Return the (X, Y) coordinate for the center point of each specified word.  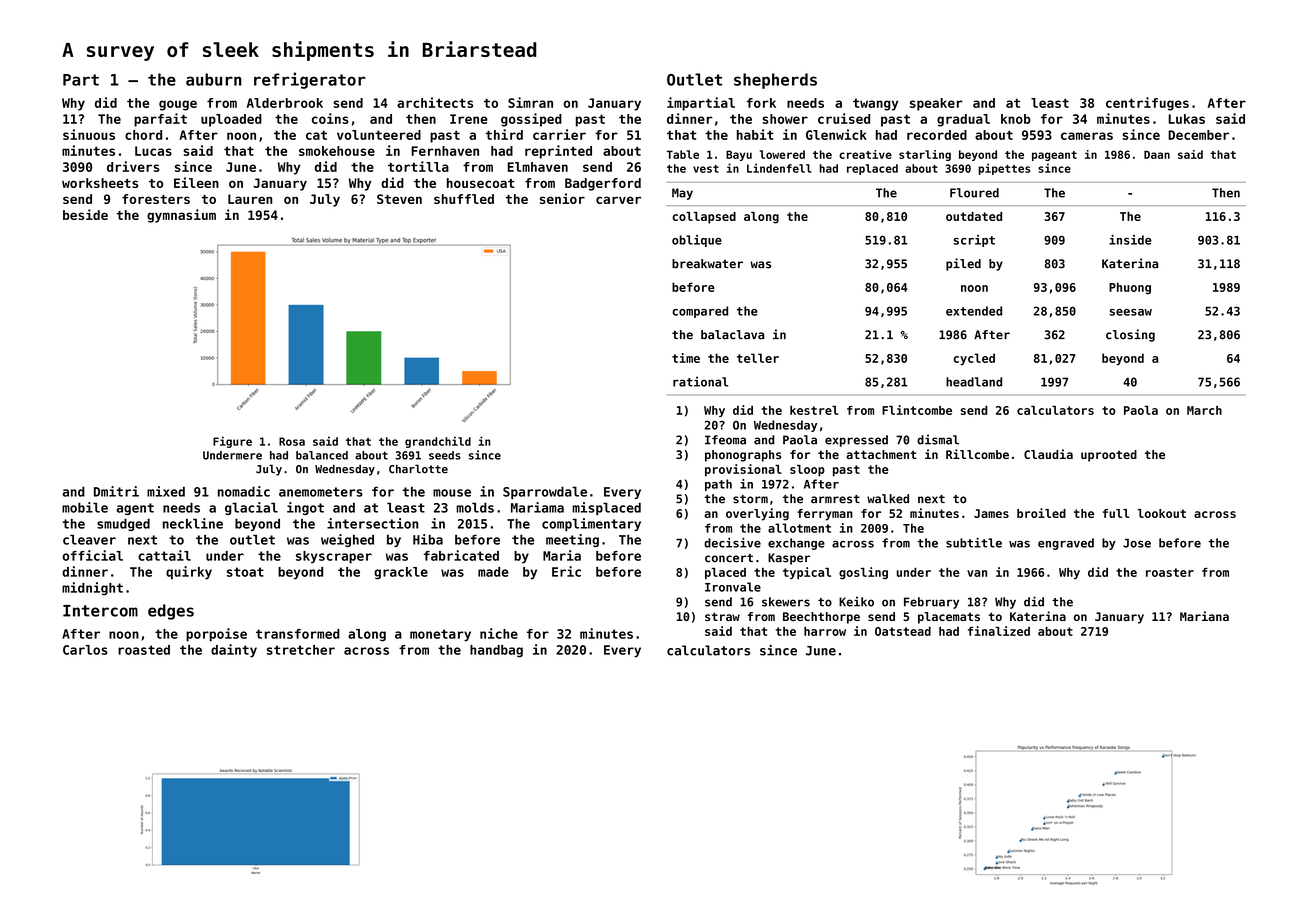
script (974, 241)
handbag (496, 651)
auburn (214, 79)
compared (700, 312)
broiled (1041, 513)
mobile (85, 507)
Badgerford (603, 184)
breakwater (707, 264)
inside (1130, 240)
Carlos (85, 650)
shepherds (775, 81)
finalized (999, 631)
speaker (936, 104)
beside (85, 214)
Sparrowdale (545, 492)
